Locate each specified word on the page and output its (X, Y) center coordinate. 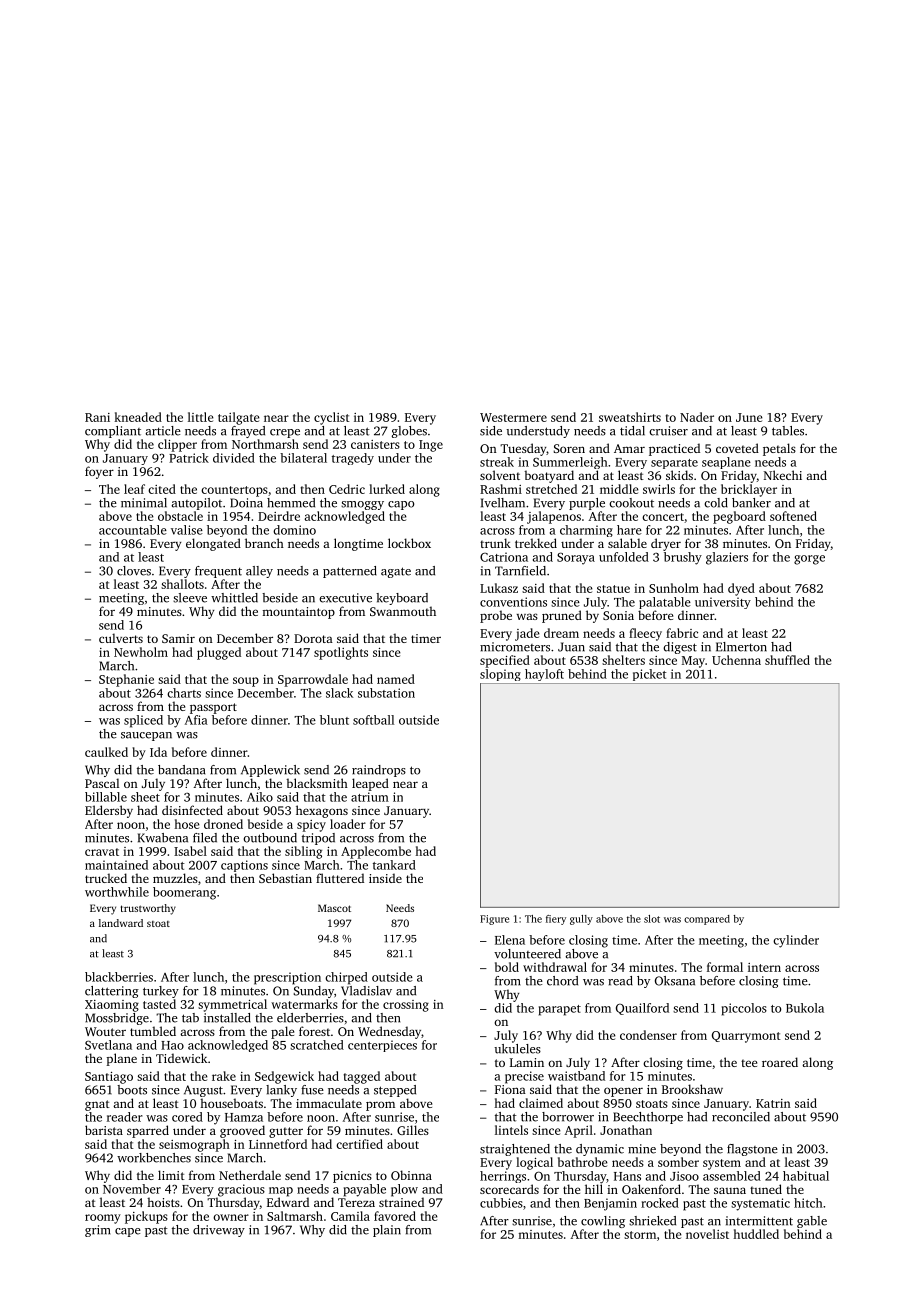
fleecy (645, 634)
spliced (143, 721)
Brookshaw (692, 1089)
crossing (406, 1006)
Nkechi (783, 475)
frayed (248, 432)
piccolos (744, 1009)
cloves (134, 571)
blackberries (119, 977)
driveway (219, 1231)
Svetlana (108, 1045)
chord (562, 981)
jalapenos (554, 517)
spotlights (341, 653)
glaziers (727, 558)
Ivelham (503, 503)
